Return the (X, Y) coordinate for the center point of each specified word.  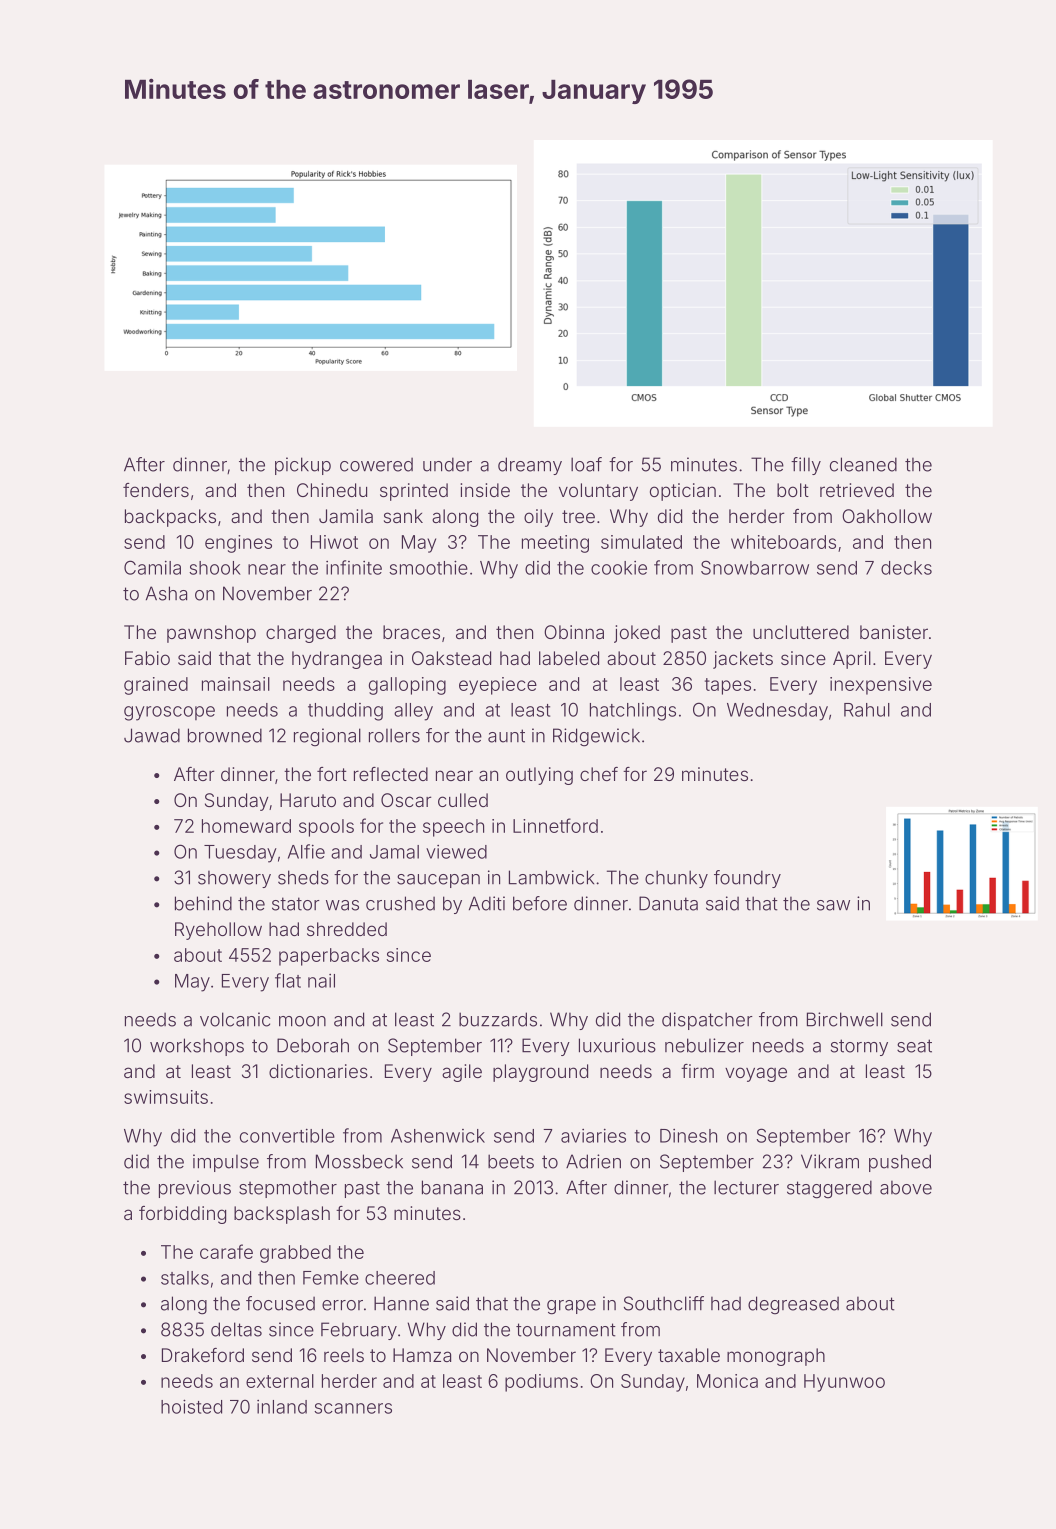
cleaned (863, 464)
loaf (586, 464)
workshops (197, 1047)
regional (327, 737)
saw (833, 905)
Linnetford (555, 825)
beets (511, 1161)
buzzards (498, 1019)
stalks (185, 1278)
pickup (303, 466)
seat (914, 1046)
